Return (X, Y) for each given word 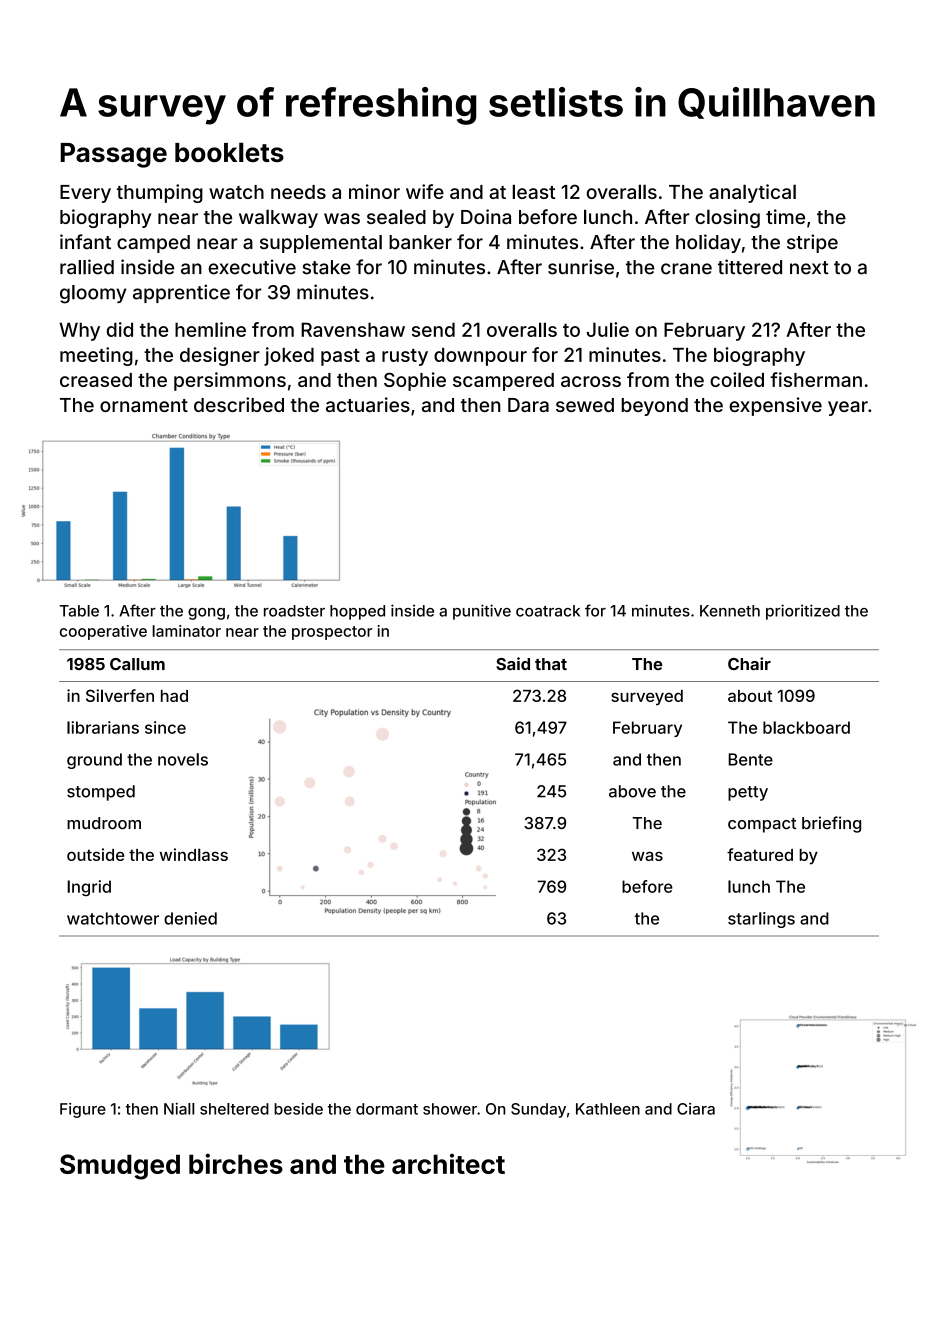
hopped (357, 612)
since (165, 727)
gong (206, 614)
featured (760, 854)
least (533, 191)
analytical (752, 193)
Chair (749, 663)
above (632, 791)
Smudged (120, 1167)
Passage (114, 155)
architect (448, 1163)
